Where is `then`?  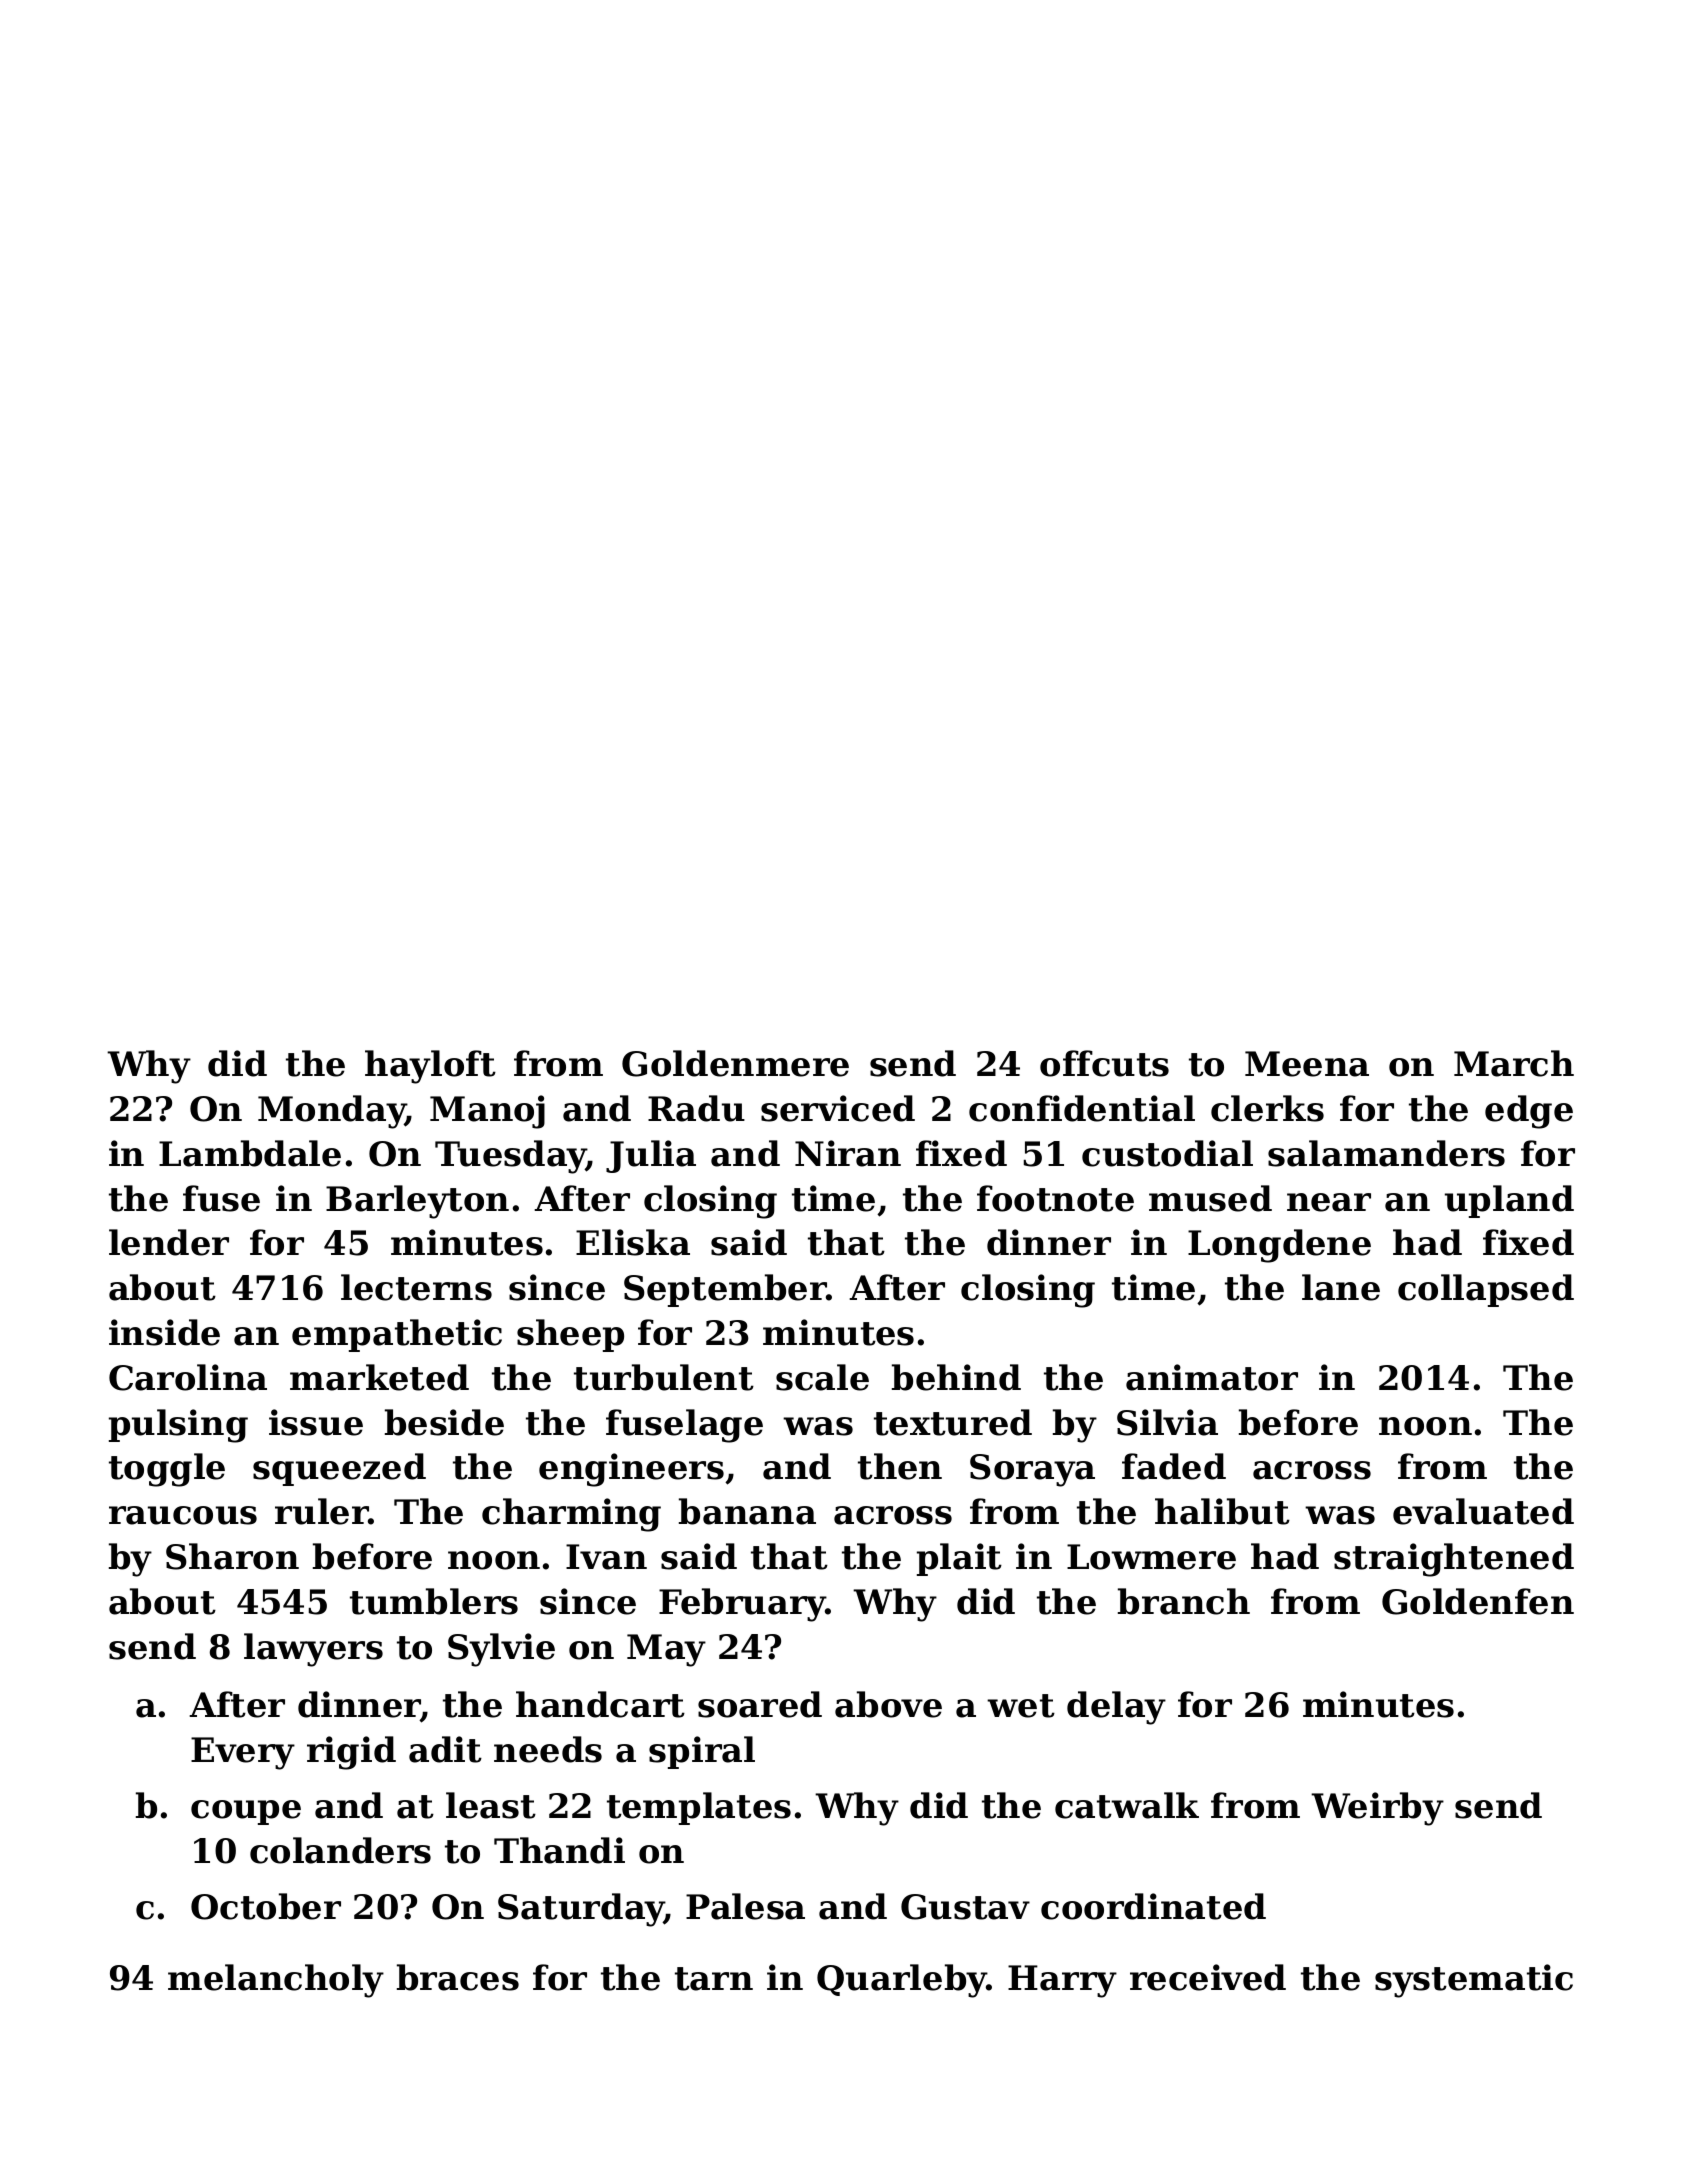 then is located at coordinates (900, 1466).
